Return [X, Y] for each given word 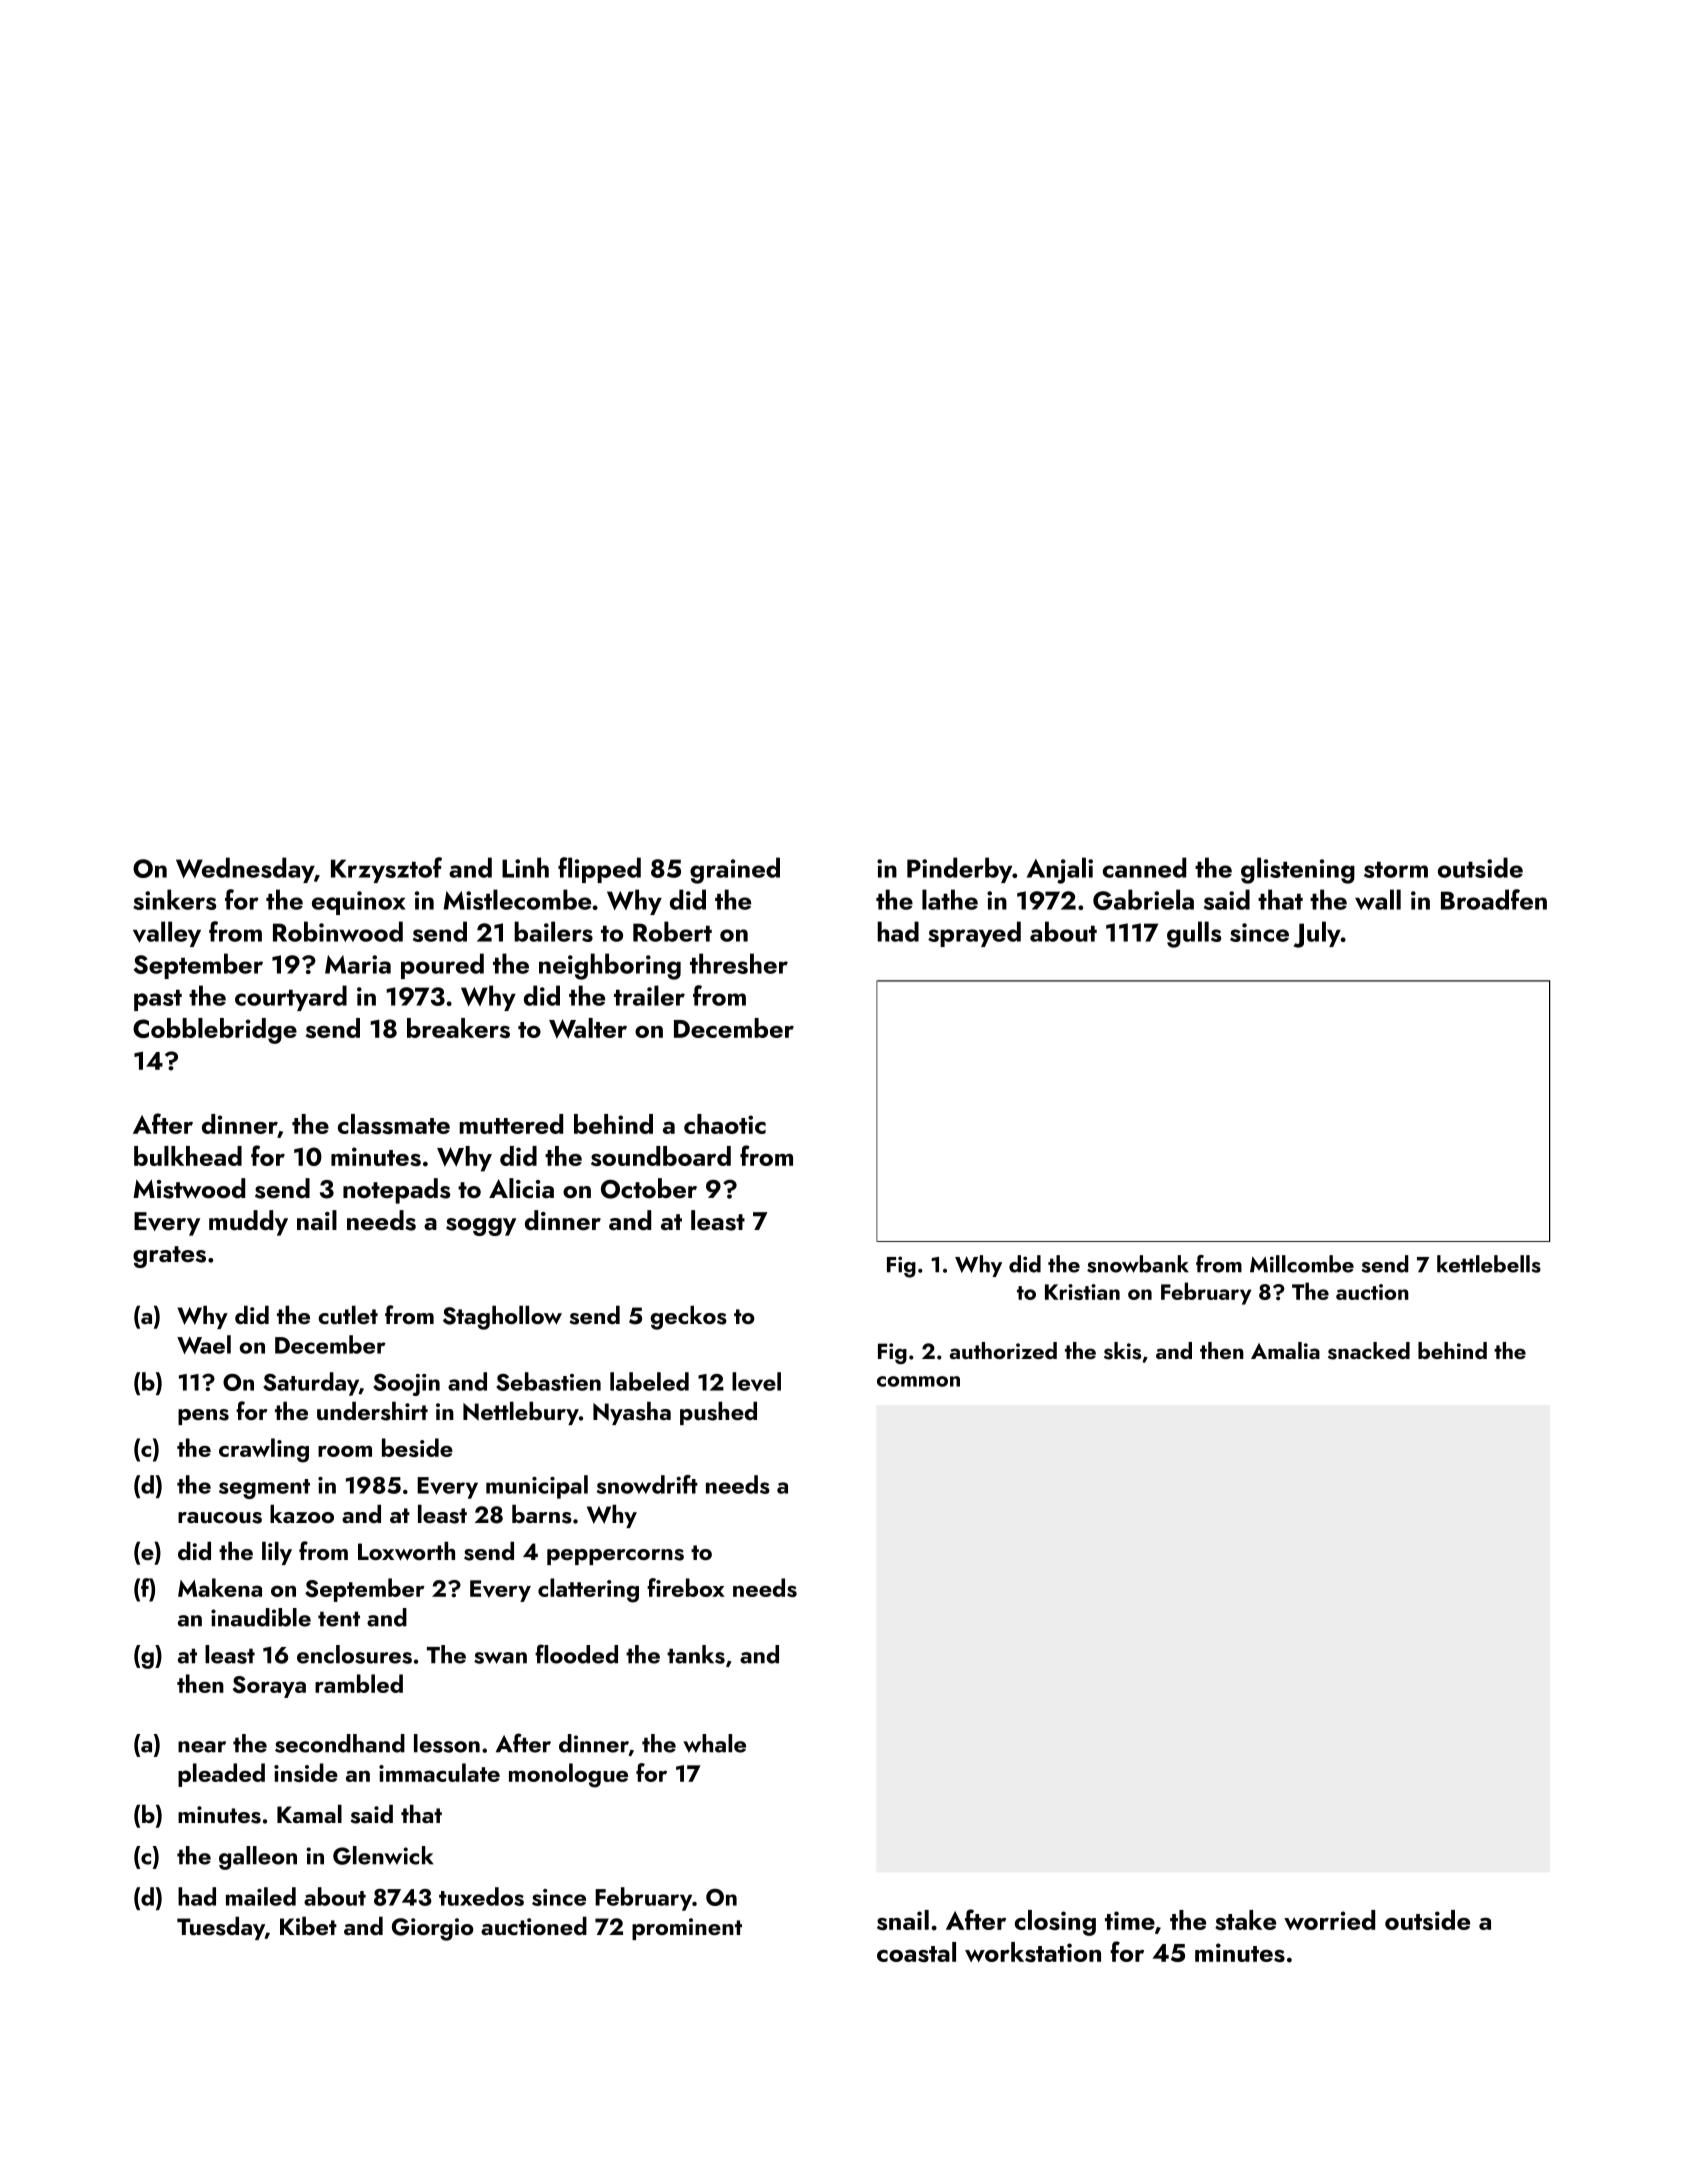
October [649, 1188]
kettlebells [1489, 1264]
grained [735, 870]
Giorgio [433, 1929]
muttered [511, 1124]
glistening [1298, 870]
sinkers [174, 899]
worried [1329, 1920]
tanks [696, 1654]
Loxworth [406, 1550]
